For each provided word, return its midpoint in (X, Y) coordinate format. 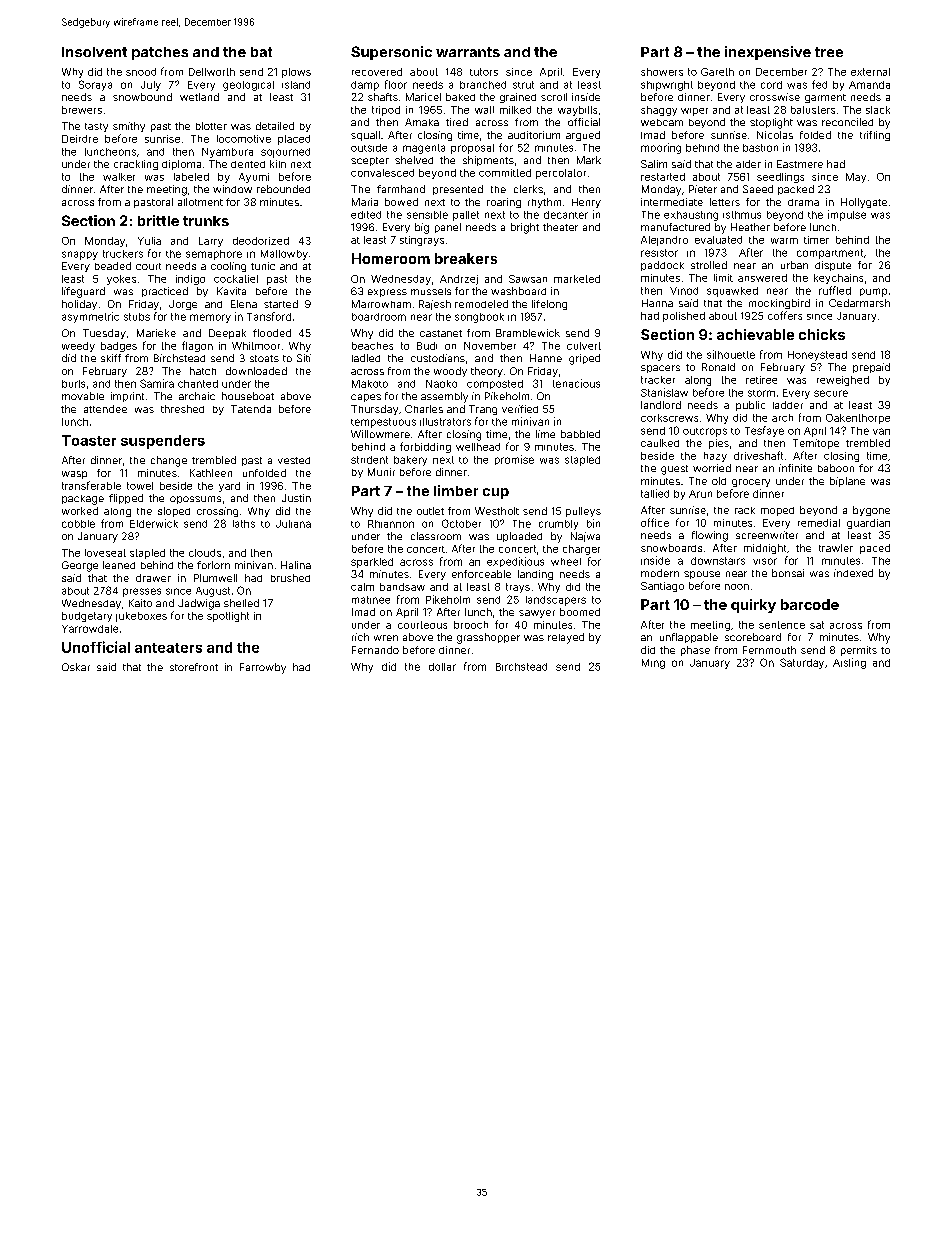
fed (819, 84)
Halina (296, 565)
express (387, 293)
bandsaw (402, 587)
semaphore (214, 255)
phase (695, 651)
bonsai (788, 573)
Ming (653, 664)
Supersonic (391, 53)
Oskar (76, 667)
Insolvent (94, 52)
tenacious (576, 383)
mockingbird (779, 304)
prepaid (871, 368)
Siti (304, 358)
